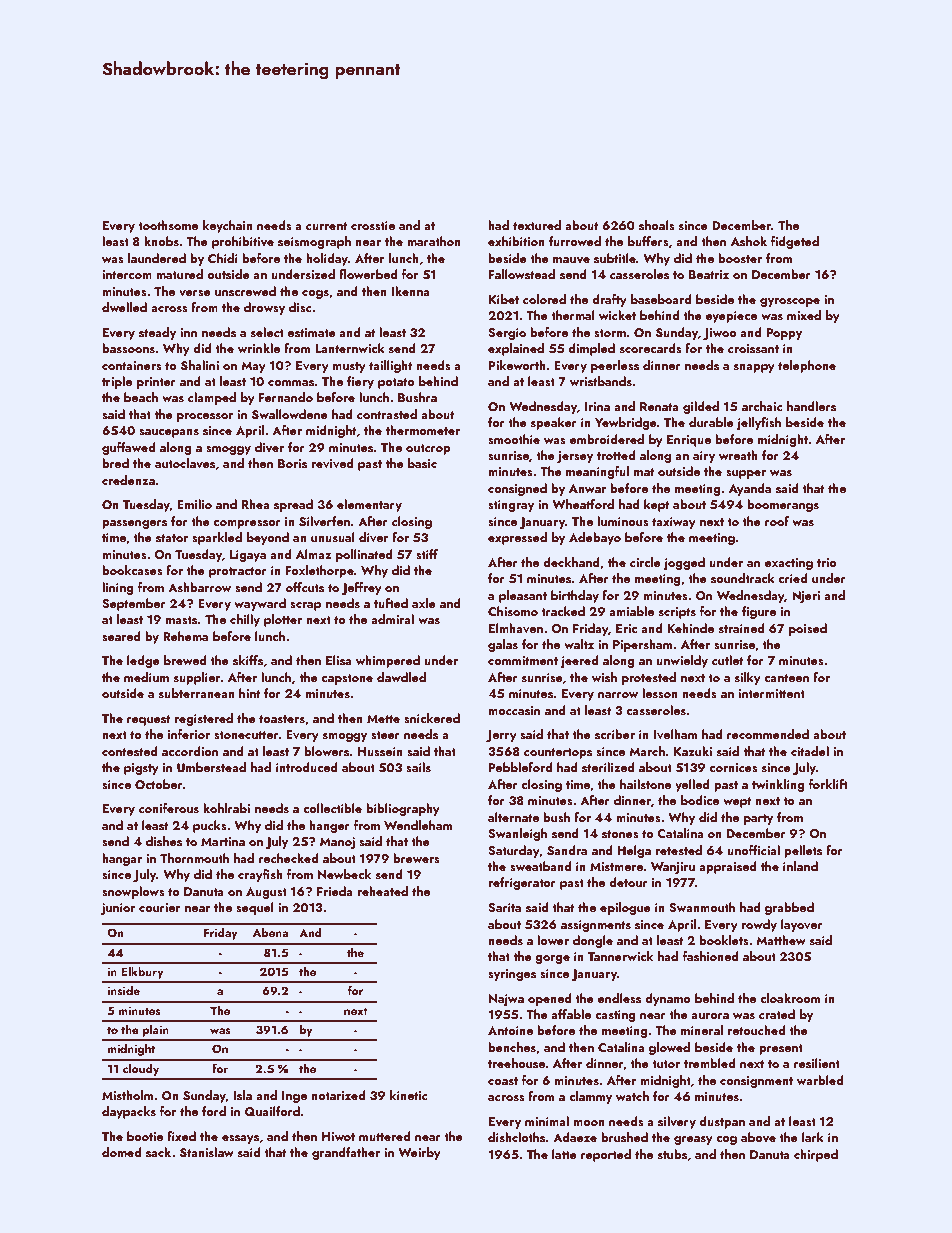 This screenshot has height=1233, width=952. What do you see at coordinates (179, 274) in the screenshot?
I see `matured` at bounding box center [179, 274].
